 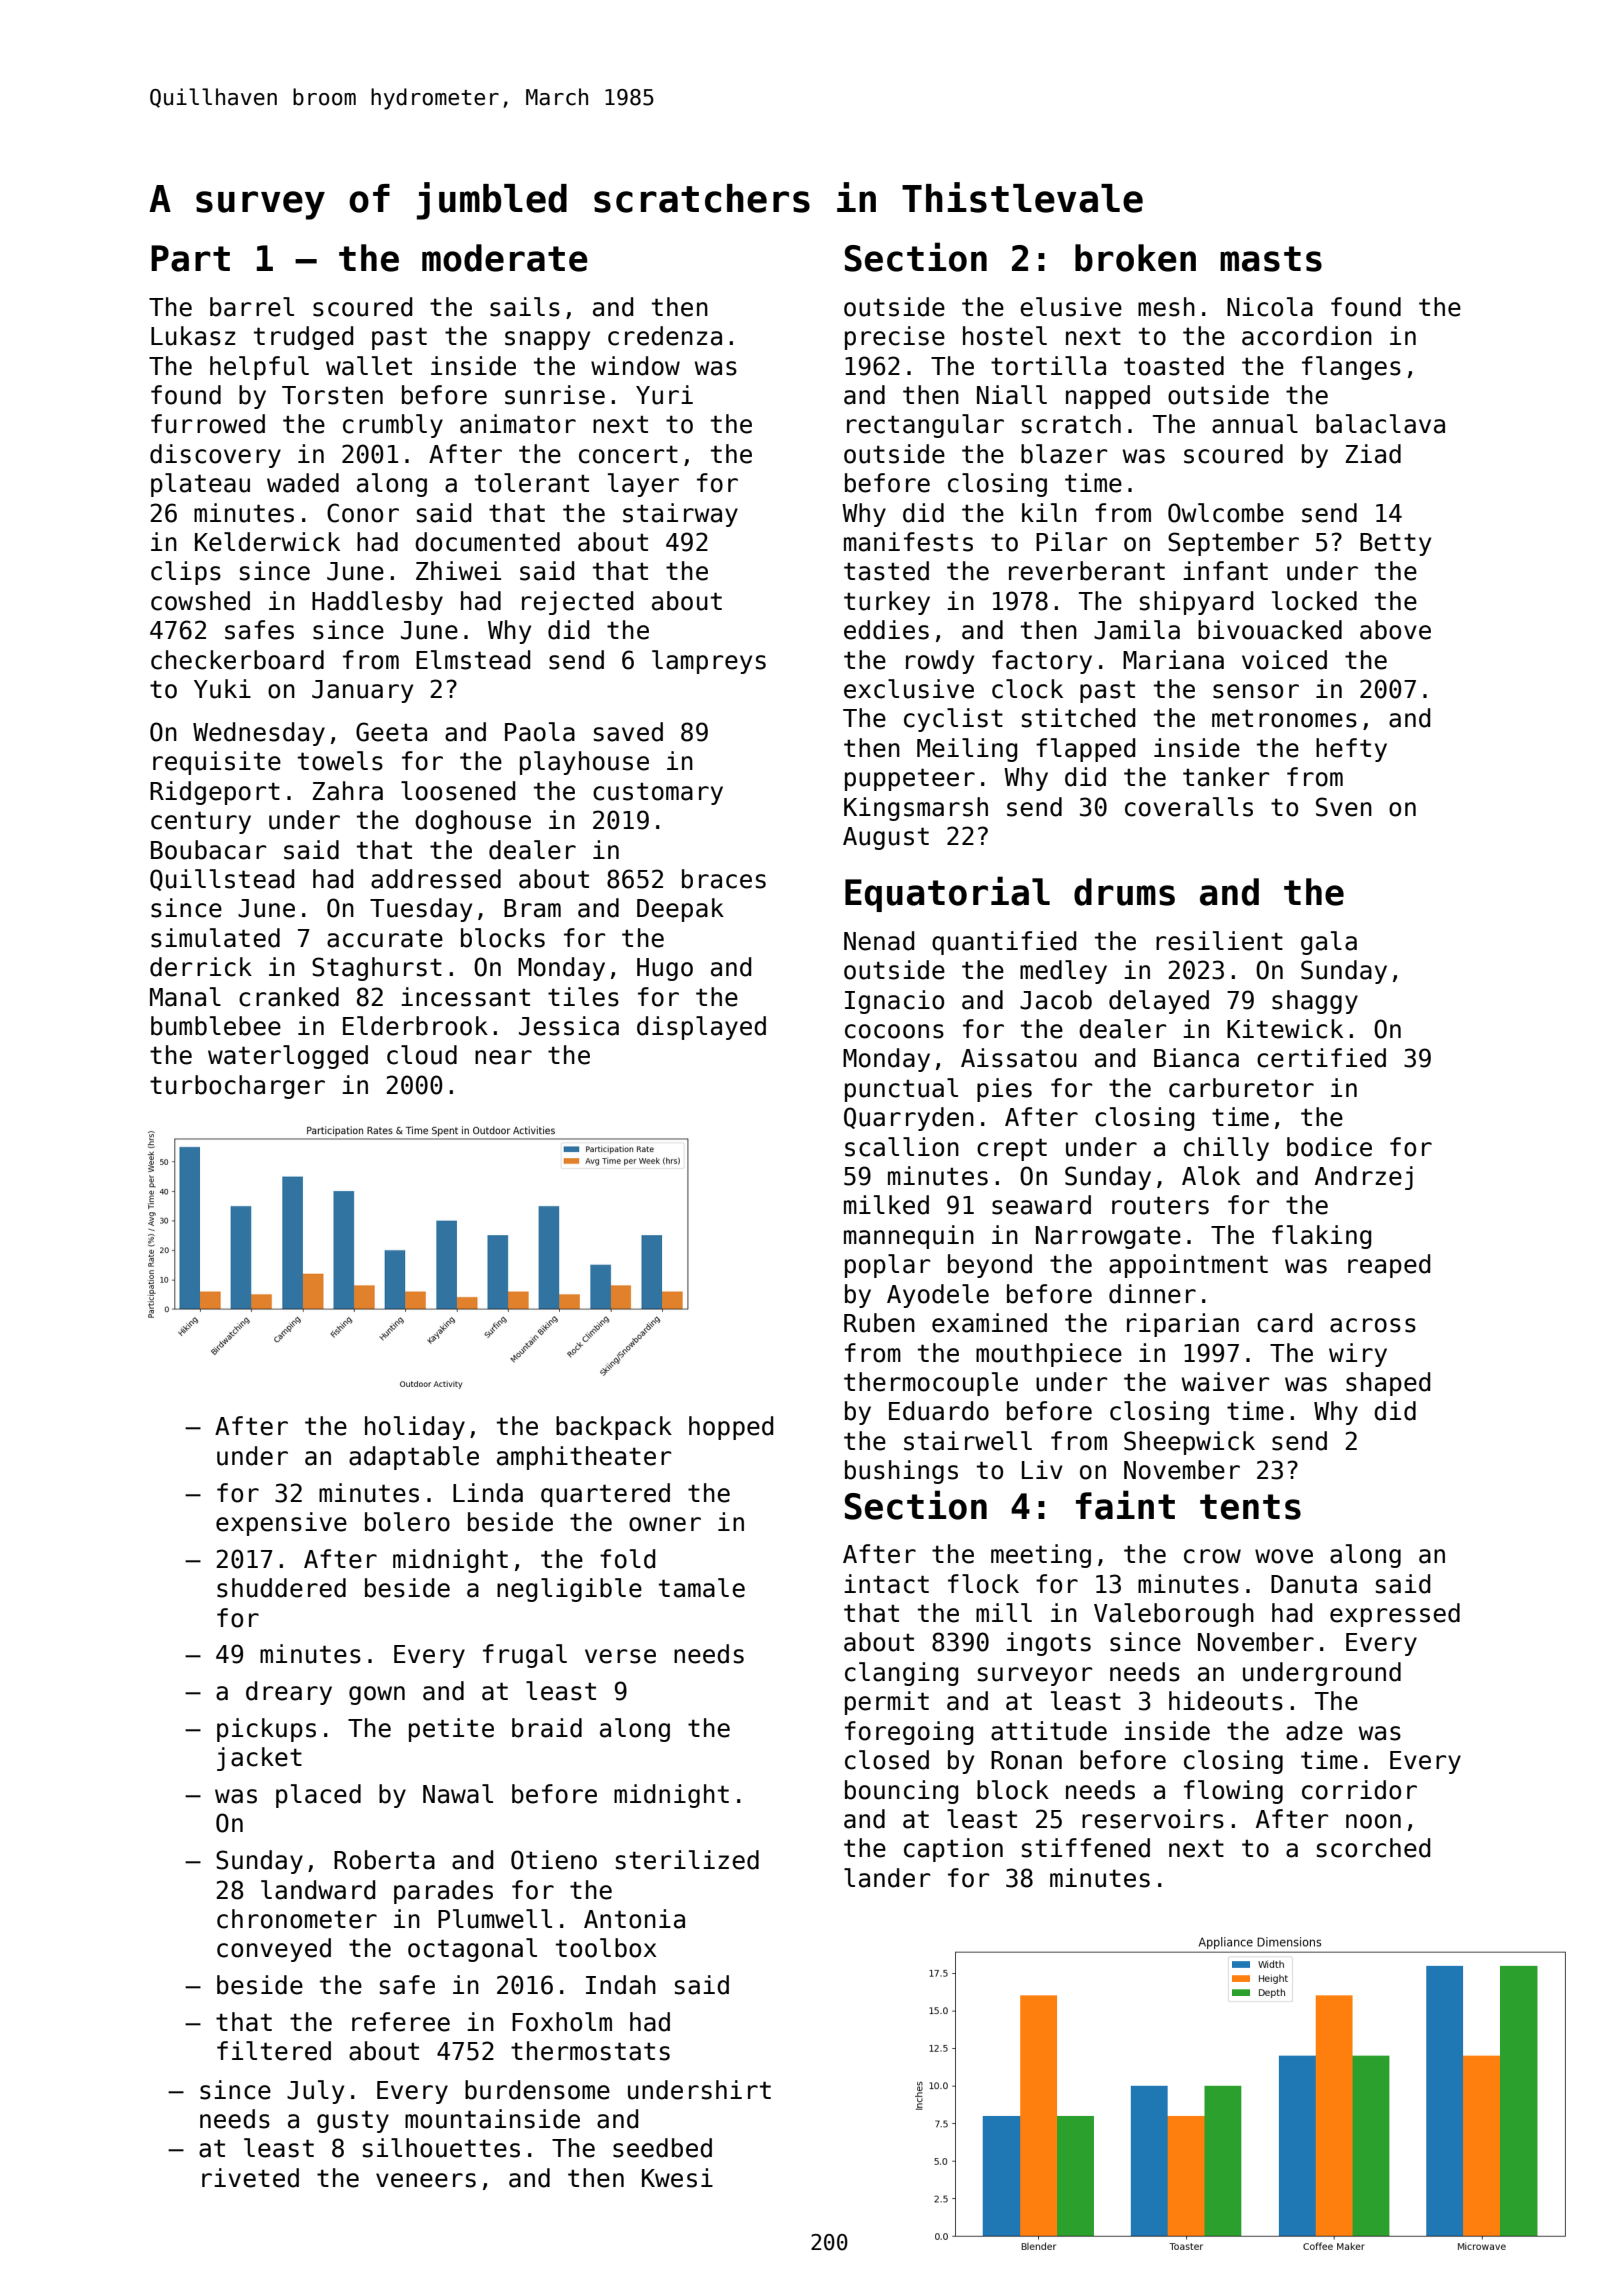 What do you see at coordinates (940, 662) in the screenshot?
I see `rowdy` at bounding box center [940, 662].
